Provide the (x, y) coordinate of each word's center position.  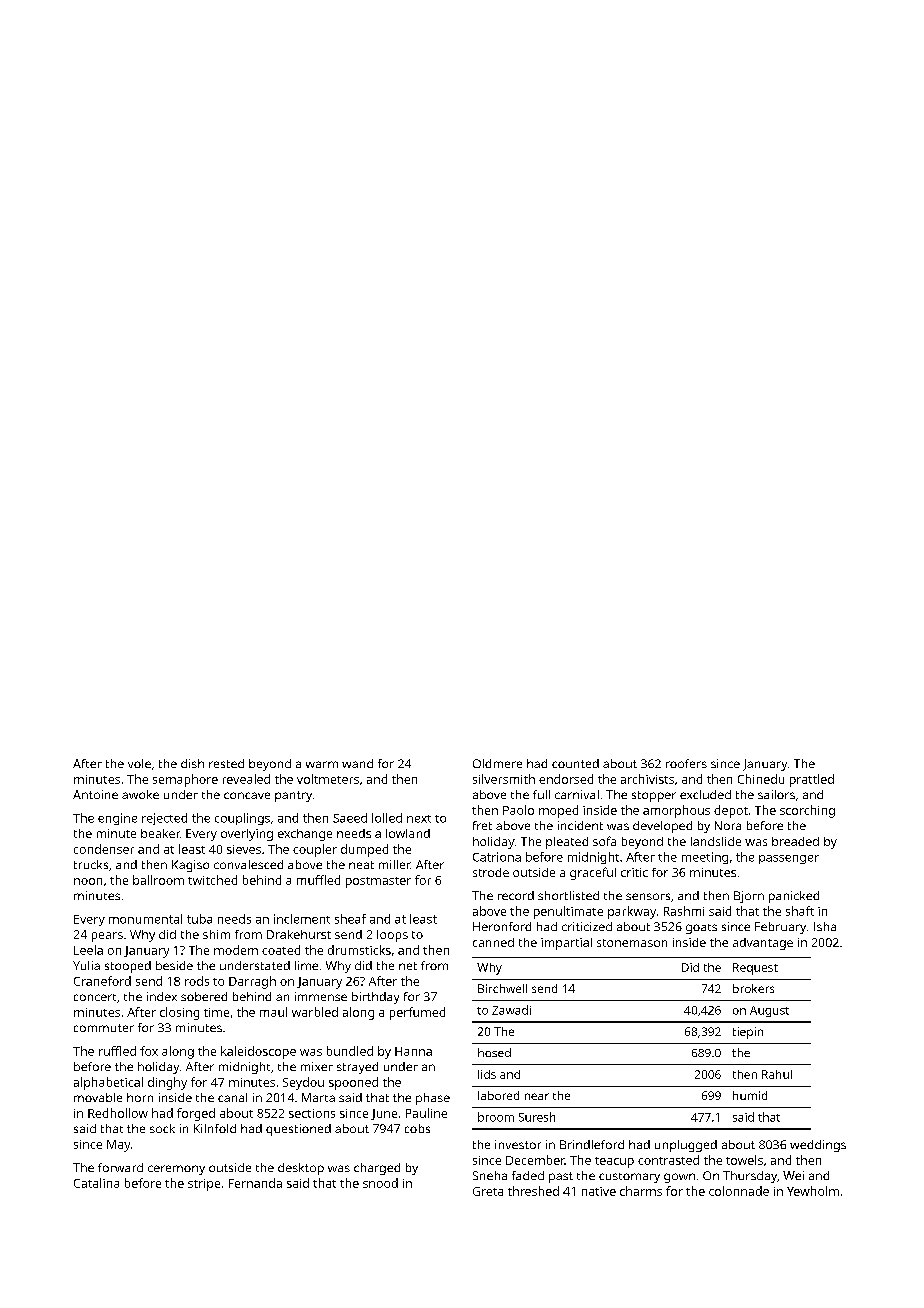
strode (491, 872)
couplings (242, 819)
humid (750, 1095)
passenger (789, 859)
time (216, 1012)
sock (162, 1128)
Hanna (413, 1051)
